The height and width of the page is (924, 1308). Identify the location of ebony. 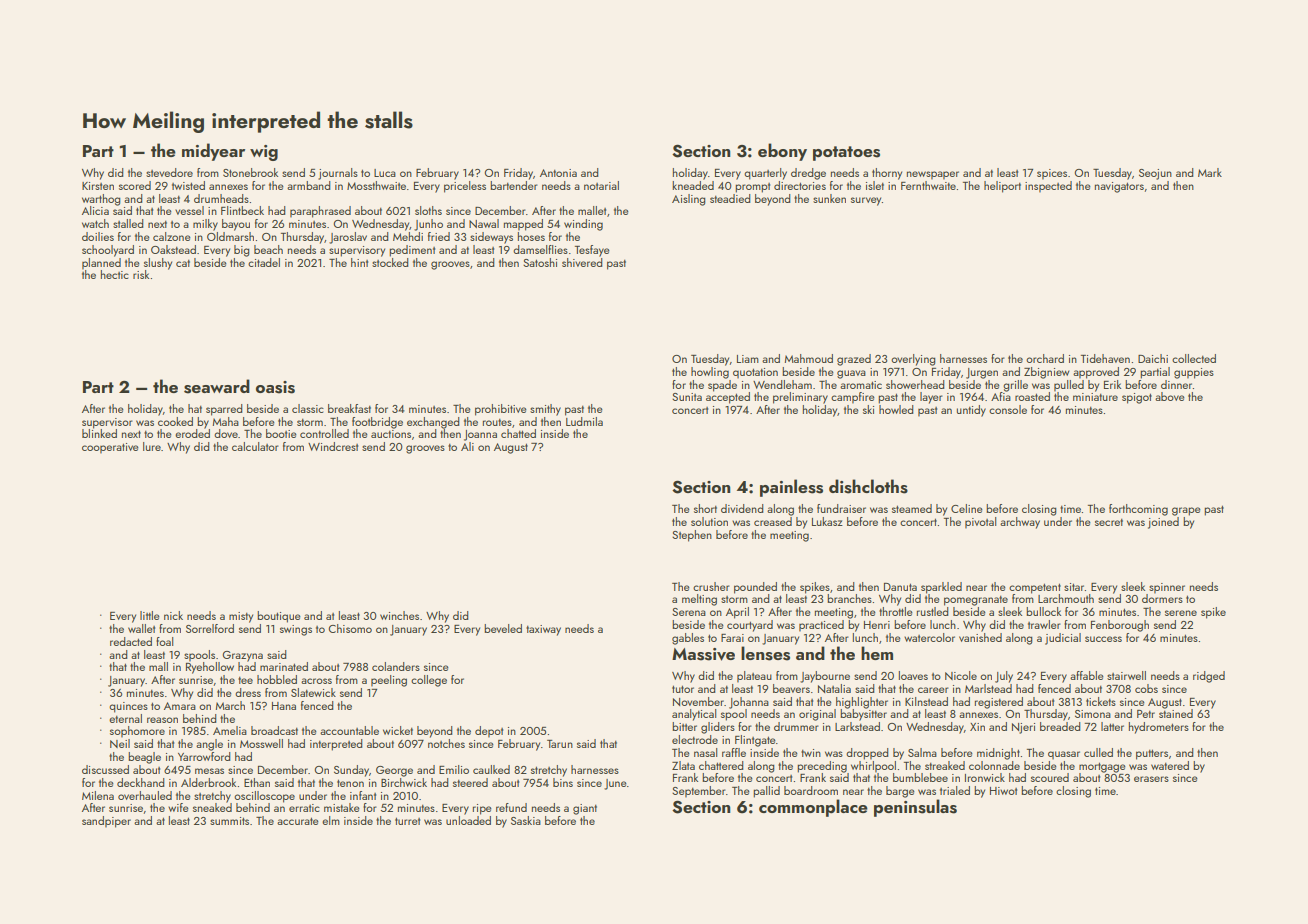
(782, 152).
